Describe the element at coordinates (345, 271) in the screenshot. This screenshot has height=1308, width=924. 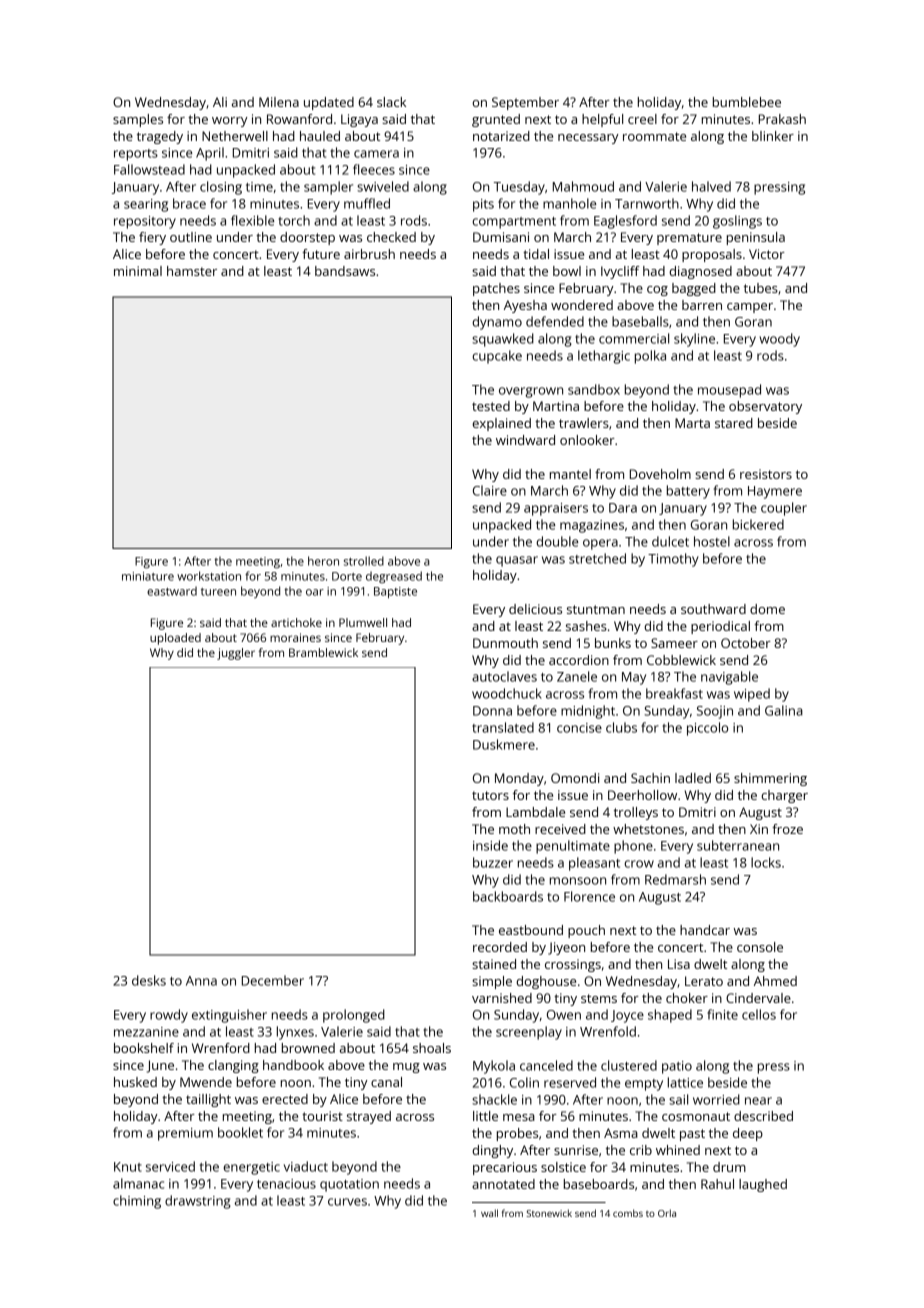
I see `bandsaws` at that location.
